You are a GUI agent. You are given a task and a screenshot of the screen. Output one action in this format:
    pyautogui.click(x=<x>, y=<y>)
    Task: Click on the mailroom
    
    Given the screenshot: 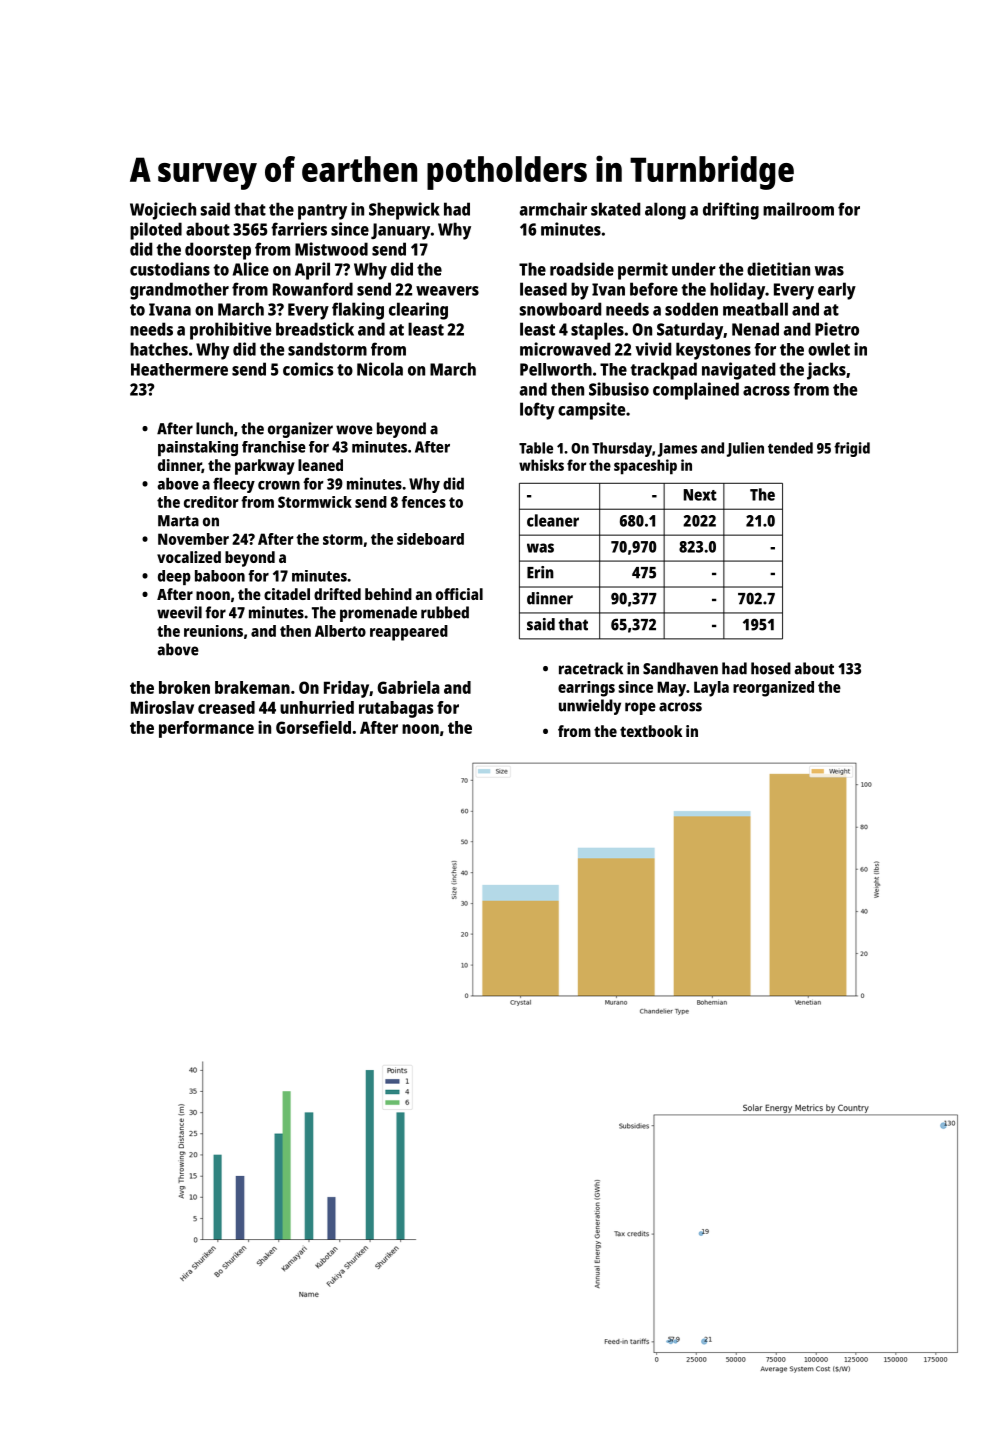 What is the action you would take?
    pyautogui.click(x=798, y=209)
